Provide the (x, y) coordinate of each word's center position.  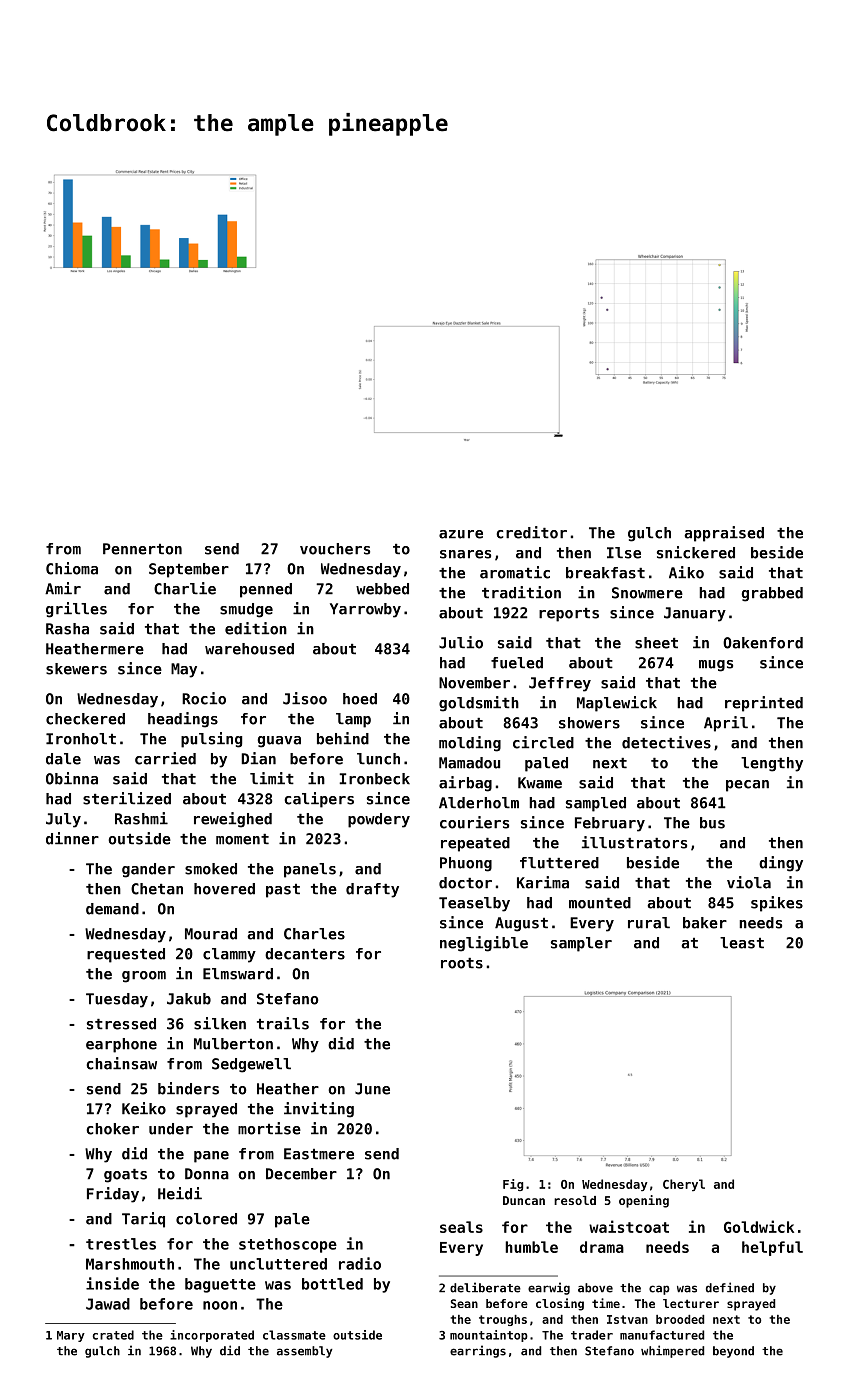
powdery (379, 820)
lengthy (772, 764)
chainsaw (121, 1063)
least (742, 943)
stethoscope (288, 1245)
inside (112, 1283)
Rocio (204, 698)
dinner (72, 838)
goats (125, 1176)
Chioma (72, 568)
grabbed (772, 594)
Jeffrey (560, 684)
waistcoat (629, 1226)
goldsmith (479, 704)
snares (465, 554)
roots (462, 963)
